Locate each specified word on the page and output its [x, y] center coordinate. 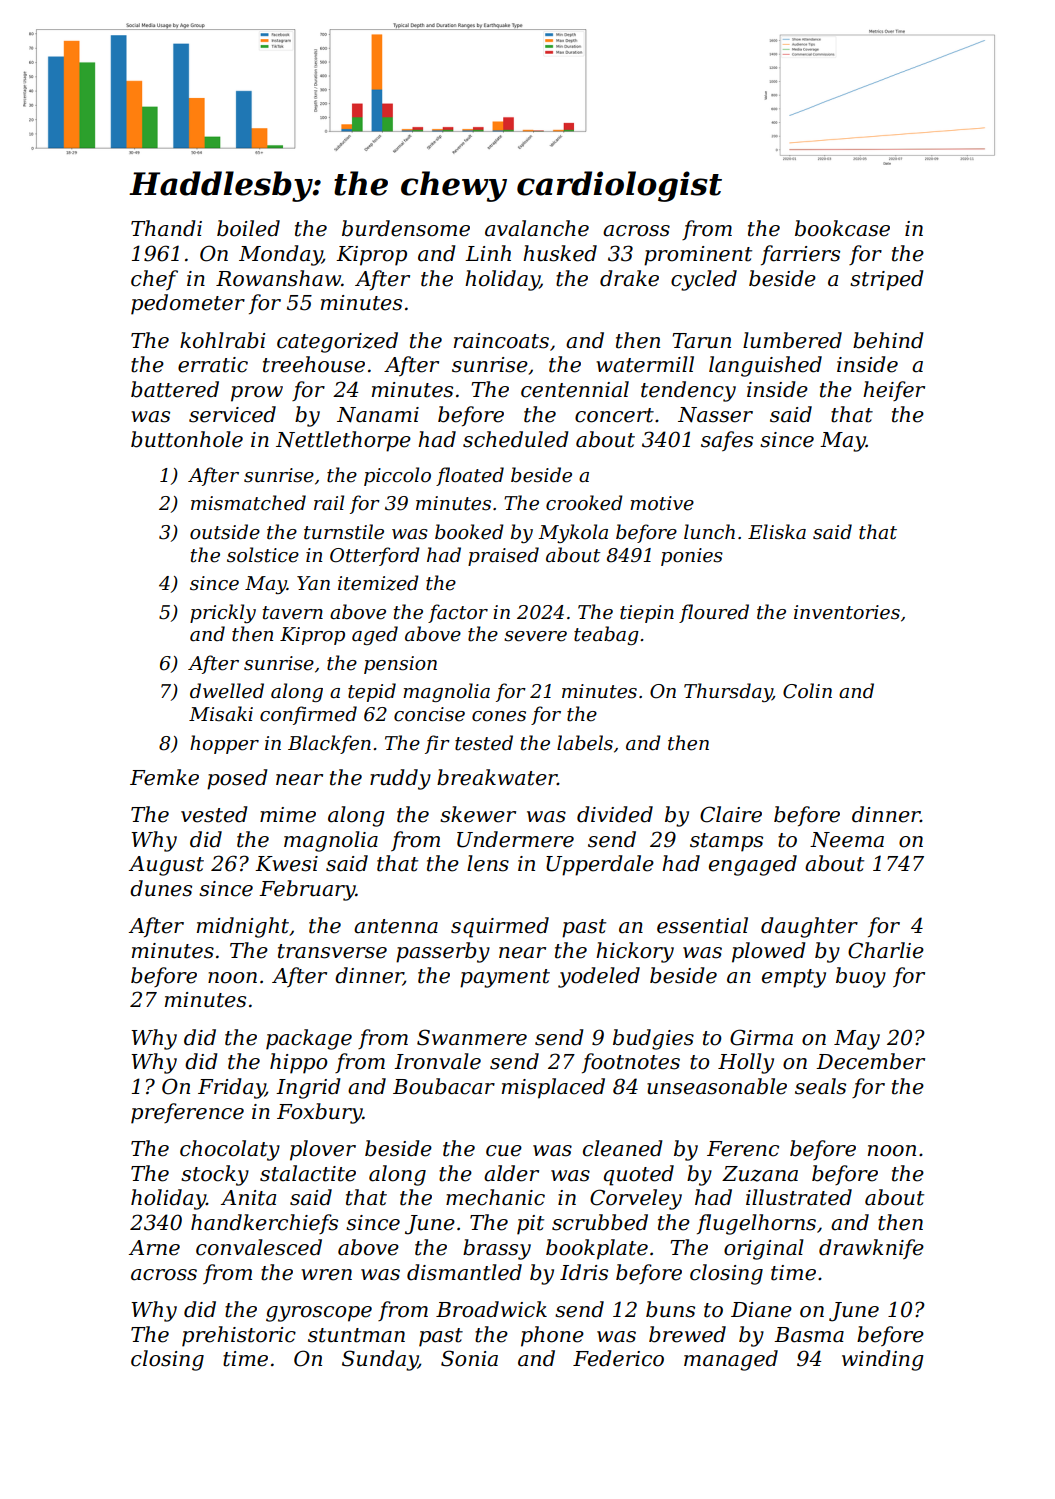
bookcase [842, 228]
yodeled [599, 977]
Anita [248, 1198]
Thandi [166, 228]
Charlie [886, 950]
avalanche [537, 228]
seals [820, 1086]
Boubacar [444, 1086]
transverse [332, 951]
